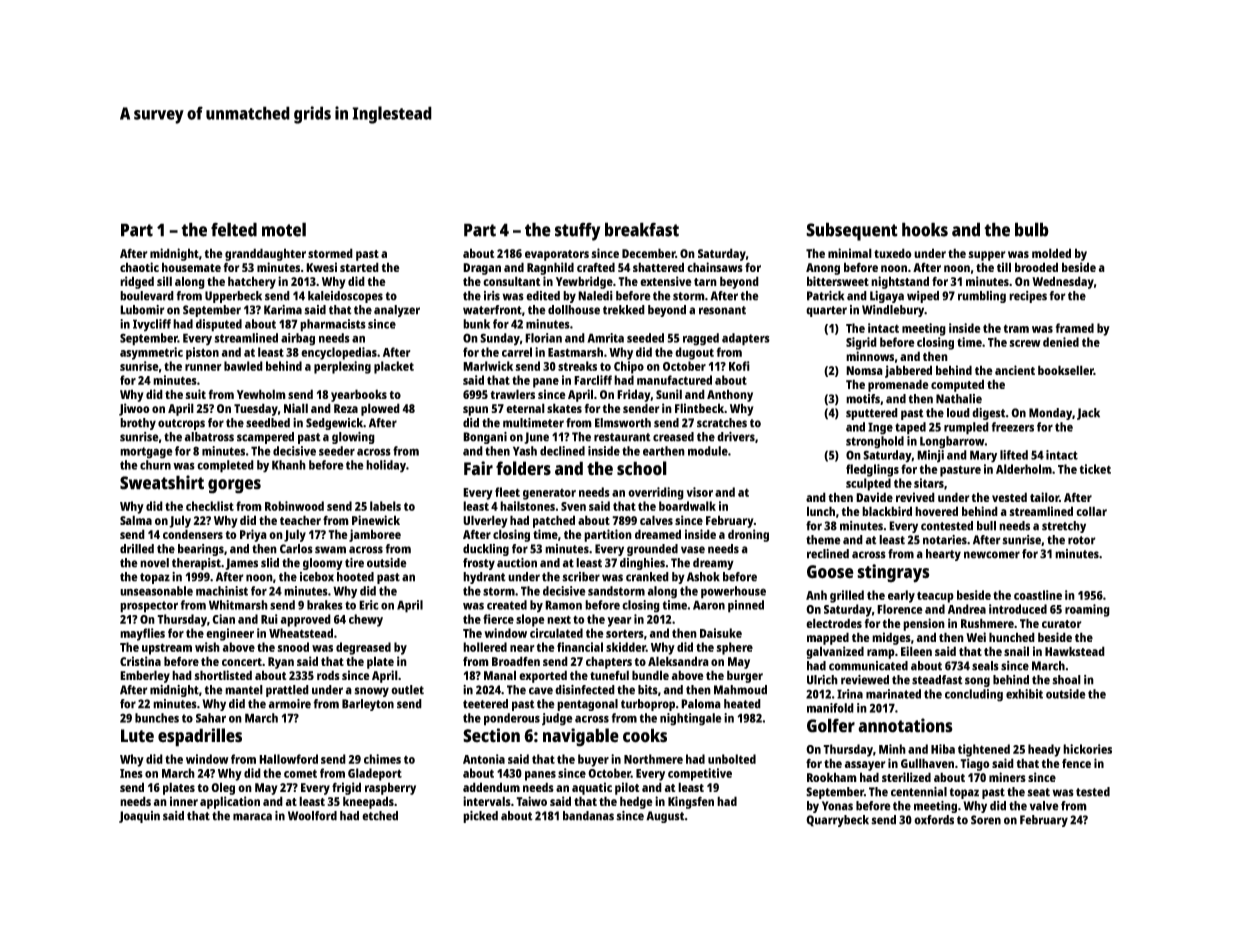 This image has width=1233, height=952. Describe the element at coordinates (375, 774) in the image. I see `Gladeport` at that location.
